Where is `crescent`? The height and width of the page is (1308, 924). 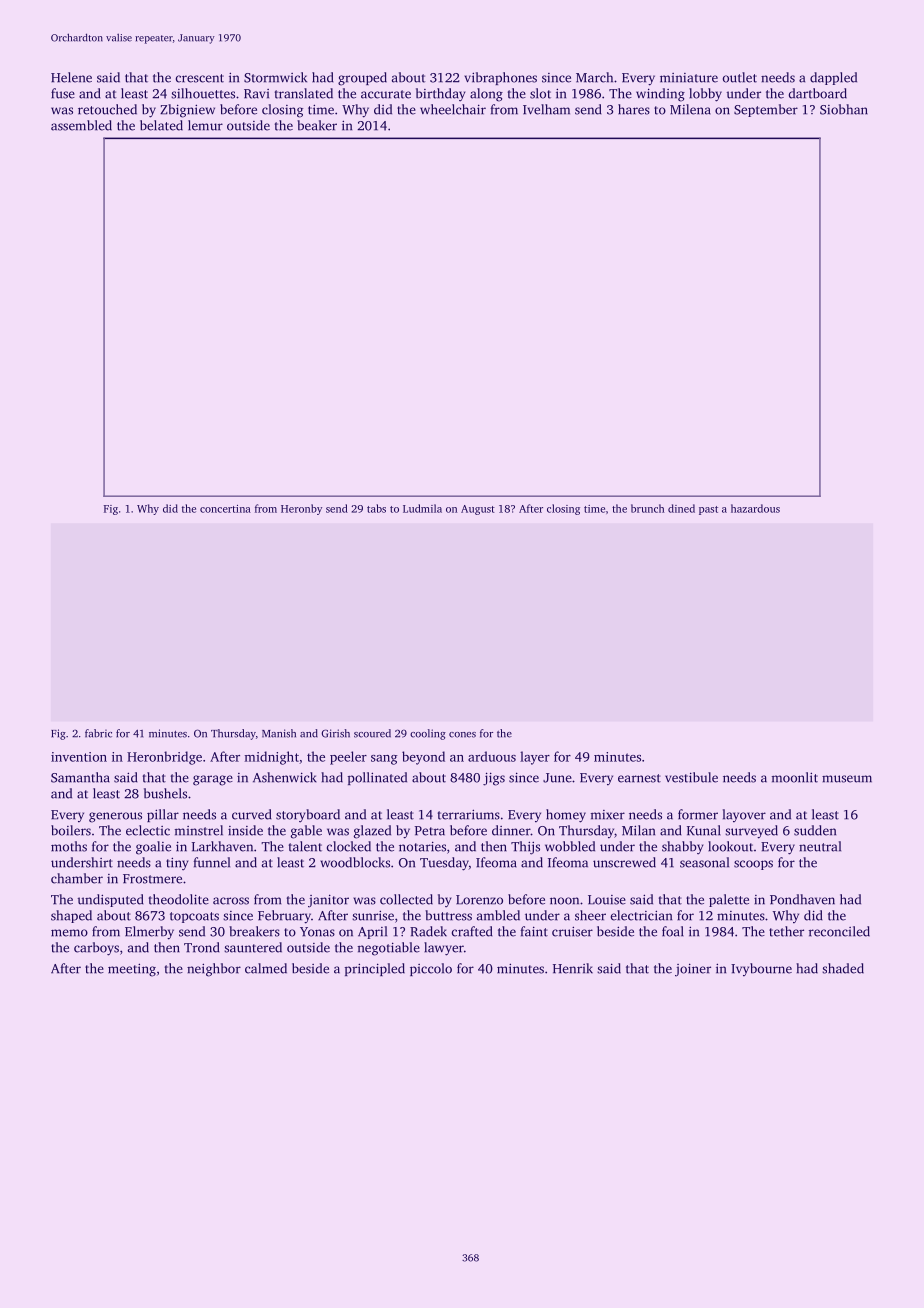 crescent is located at coordinates (200, 78).
